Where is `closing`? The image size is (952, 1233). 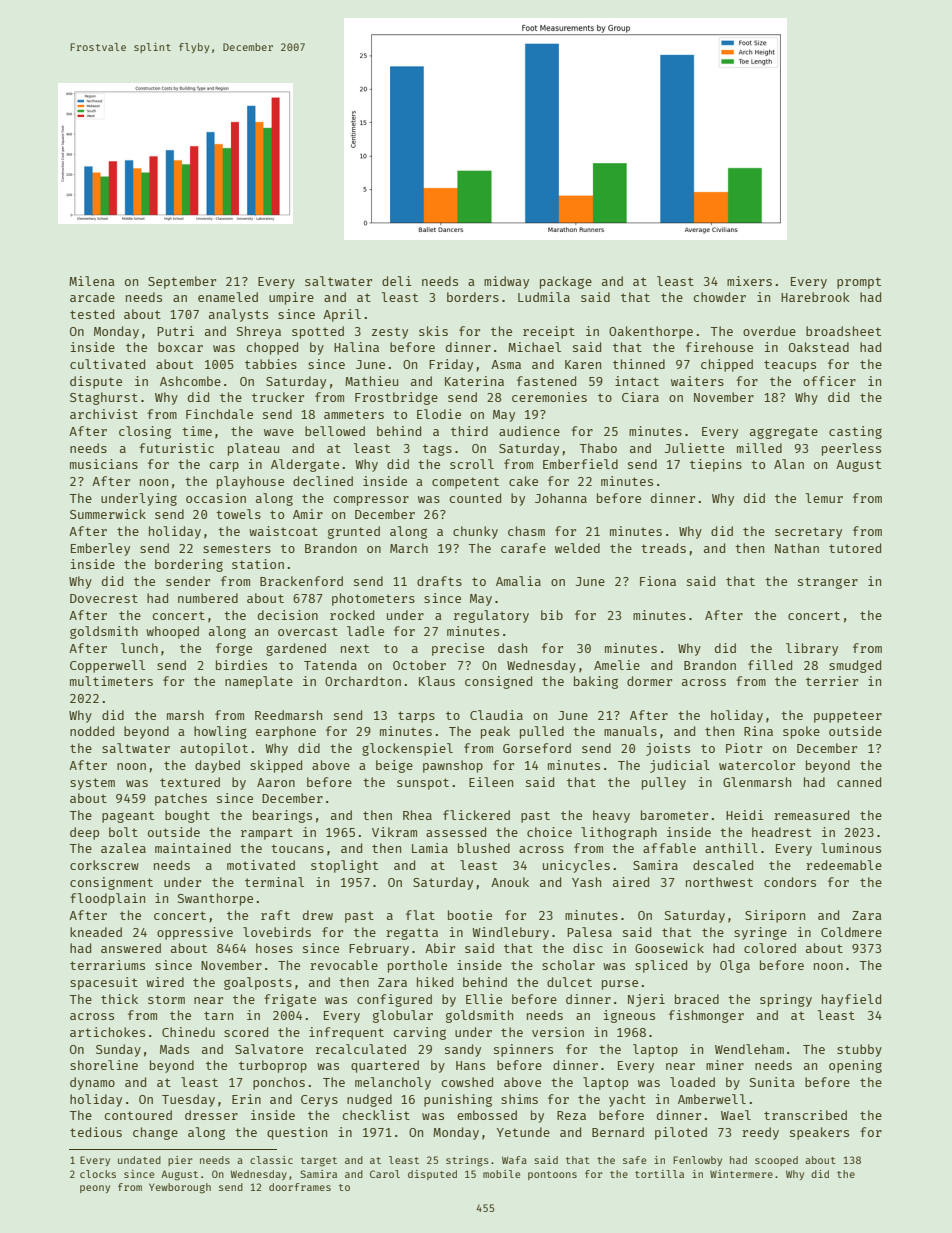 closing is located at coordinates (145, 432).
